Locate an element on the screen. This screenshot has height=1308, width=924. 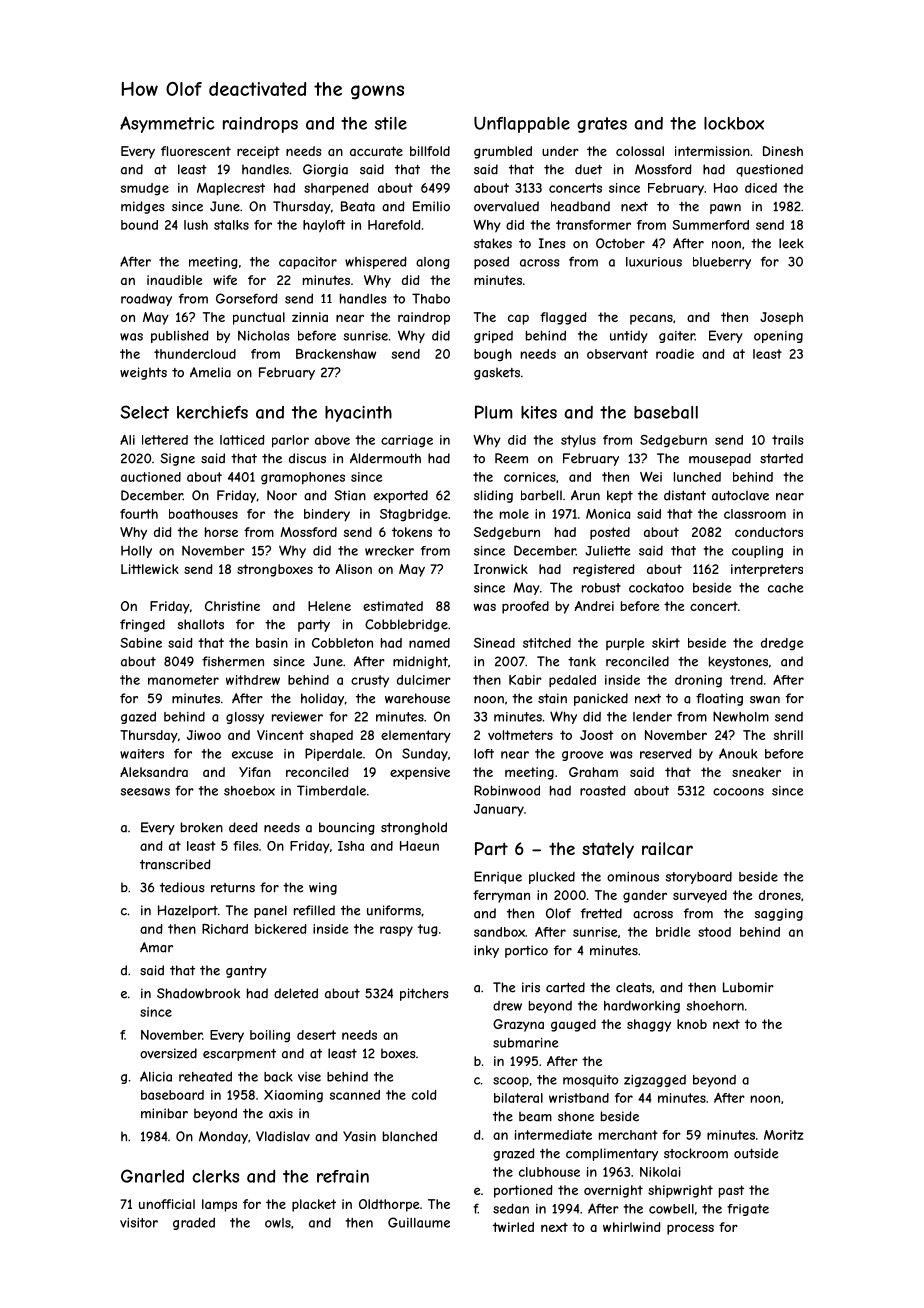
warehouse is located at coordinates (417, 698).
